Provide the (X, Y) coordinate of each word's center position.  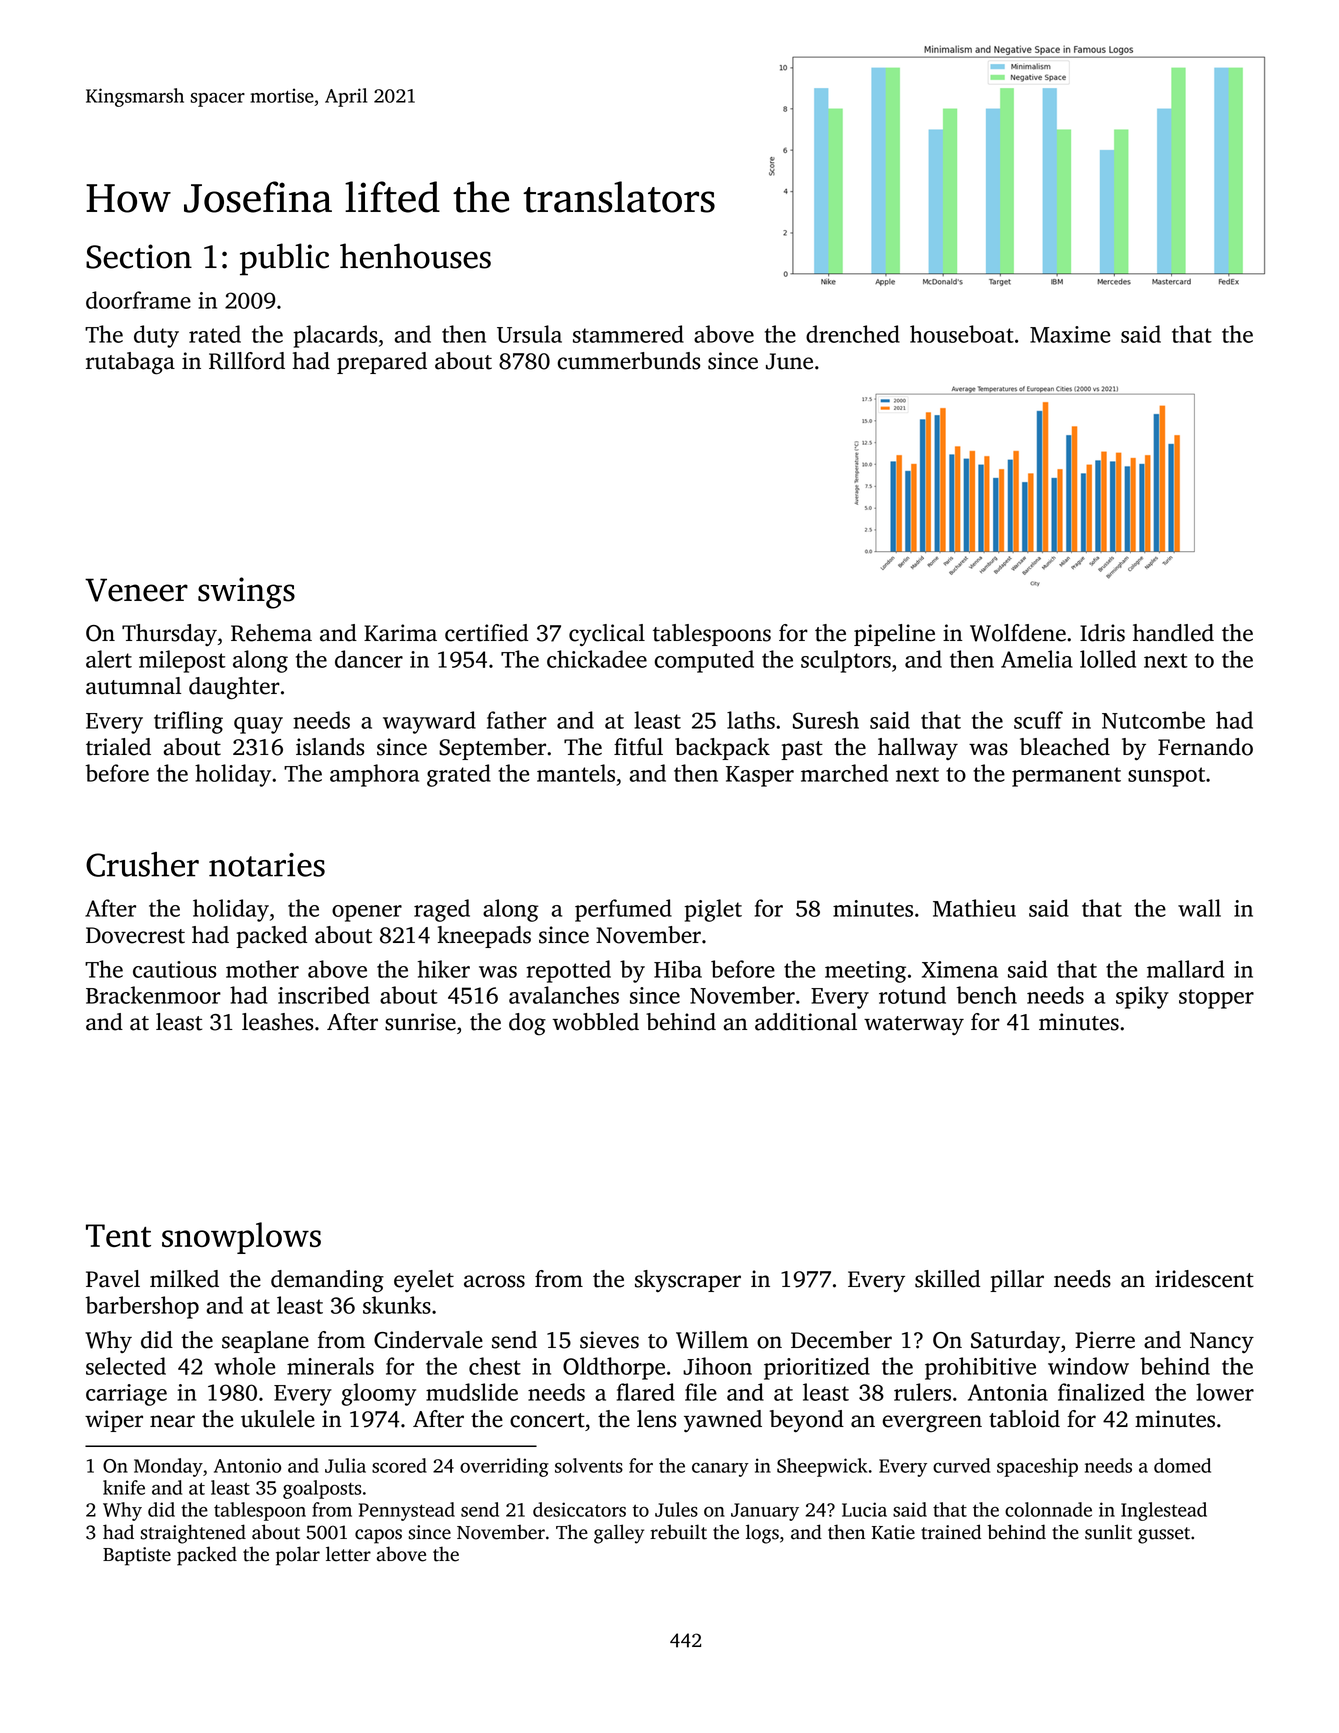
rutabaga (130, 363)
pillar (1017, 1281)
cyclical (607, 635)
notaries (267, 865)
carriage (126, 1395)
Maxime (1070, 334)
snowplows (241, 1238)
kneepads (484, 937)
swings (246, 593)
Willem (712, 1340)
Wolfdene (1018, 633)
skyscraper (688, 1281)
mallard (1185, 969)
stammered (628, 334)
